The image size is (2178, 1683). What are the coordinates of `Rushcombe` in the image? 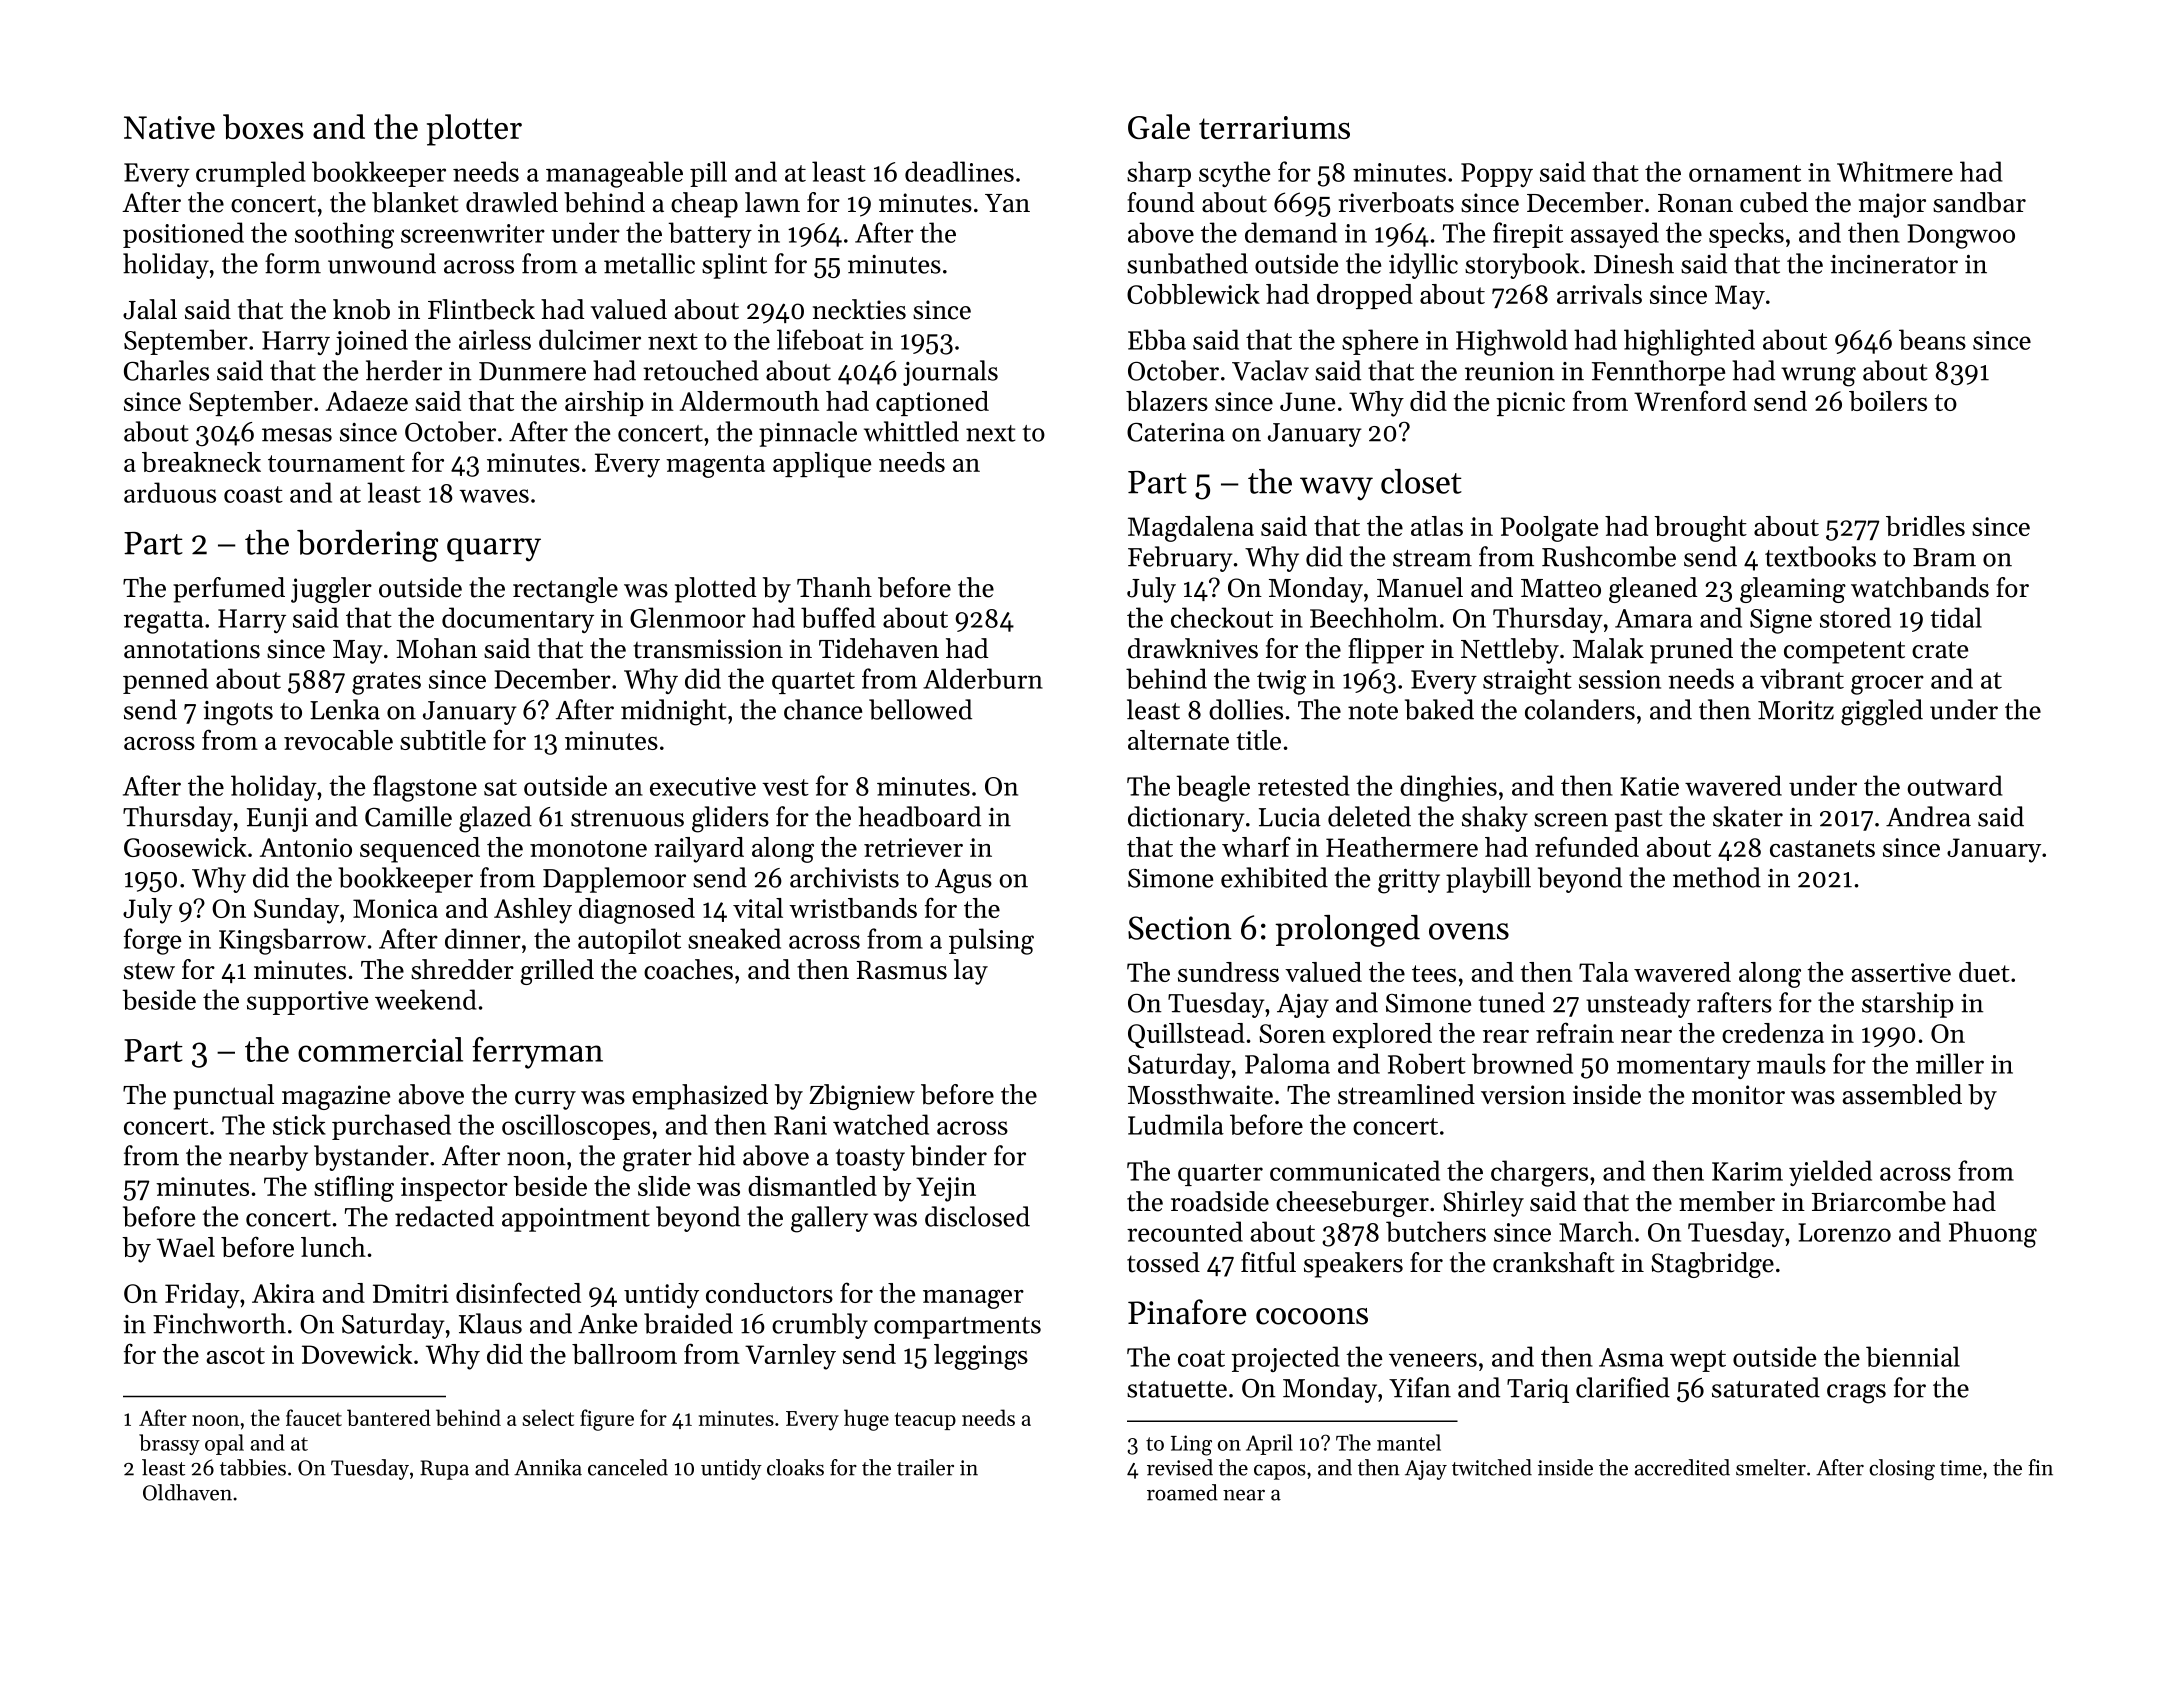 It's located at (1609, 556).
